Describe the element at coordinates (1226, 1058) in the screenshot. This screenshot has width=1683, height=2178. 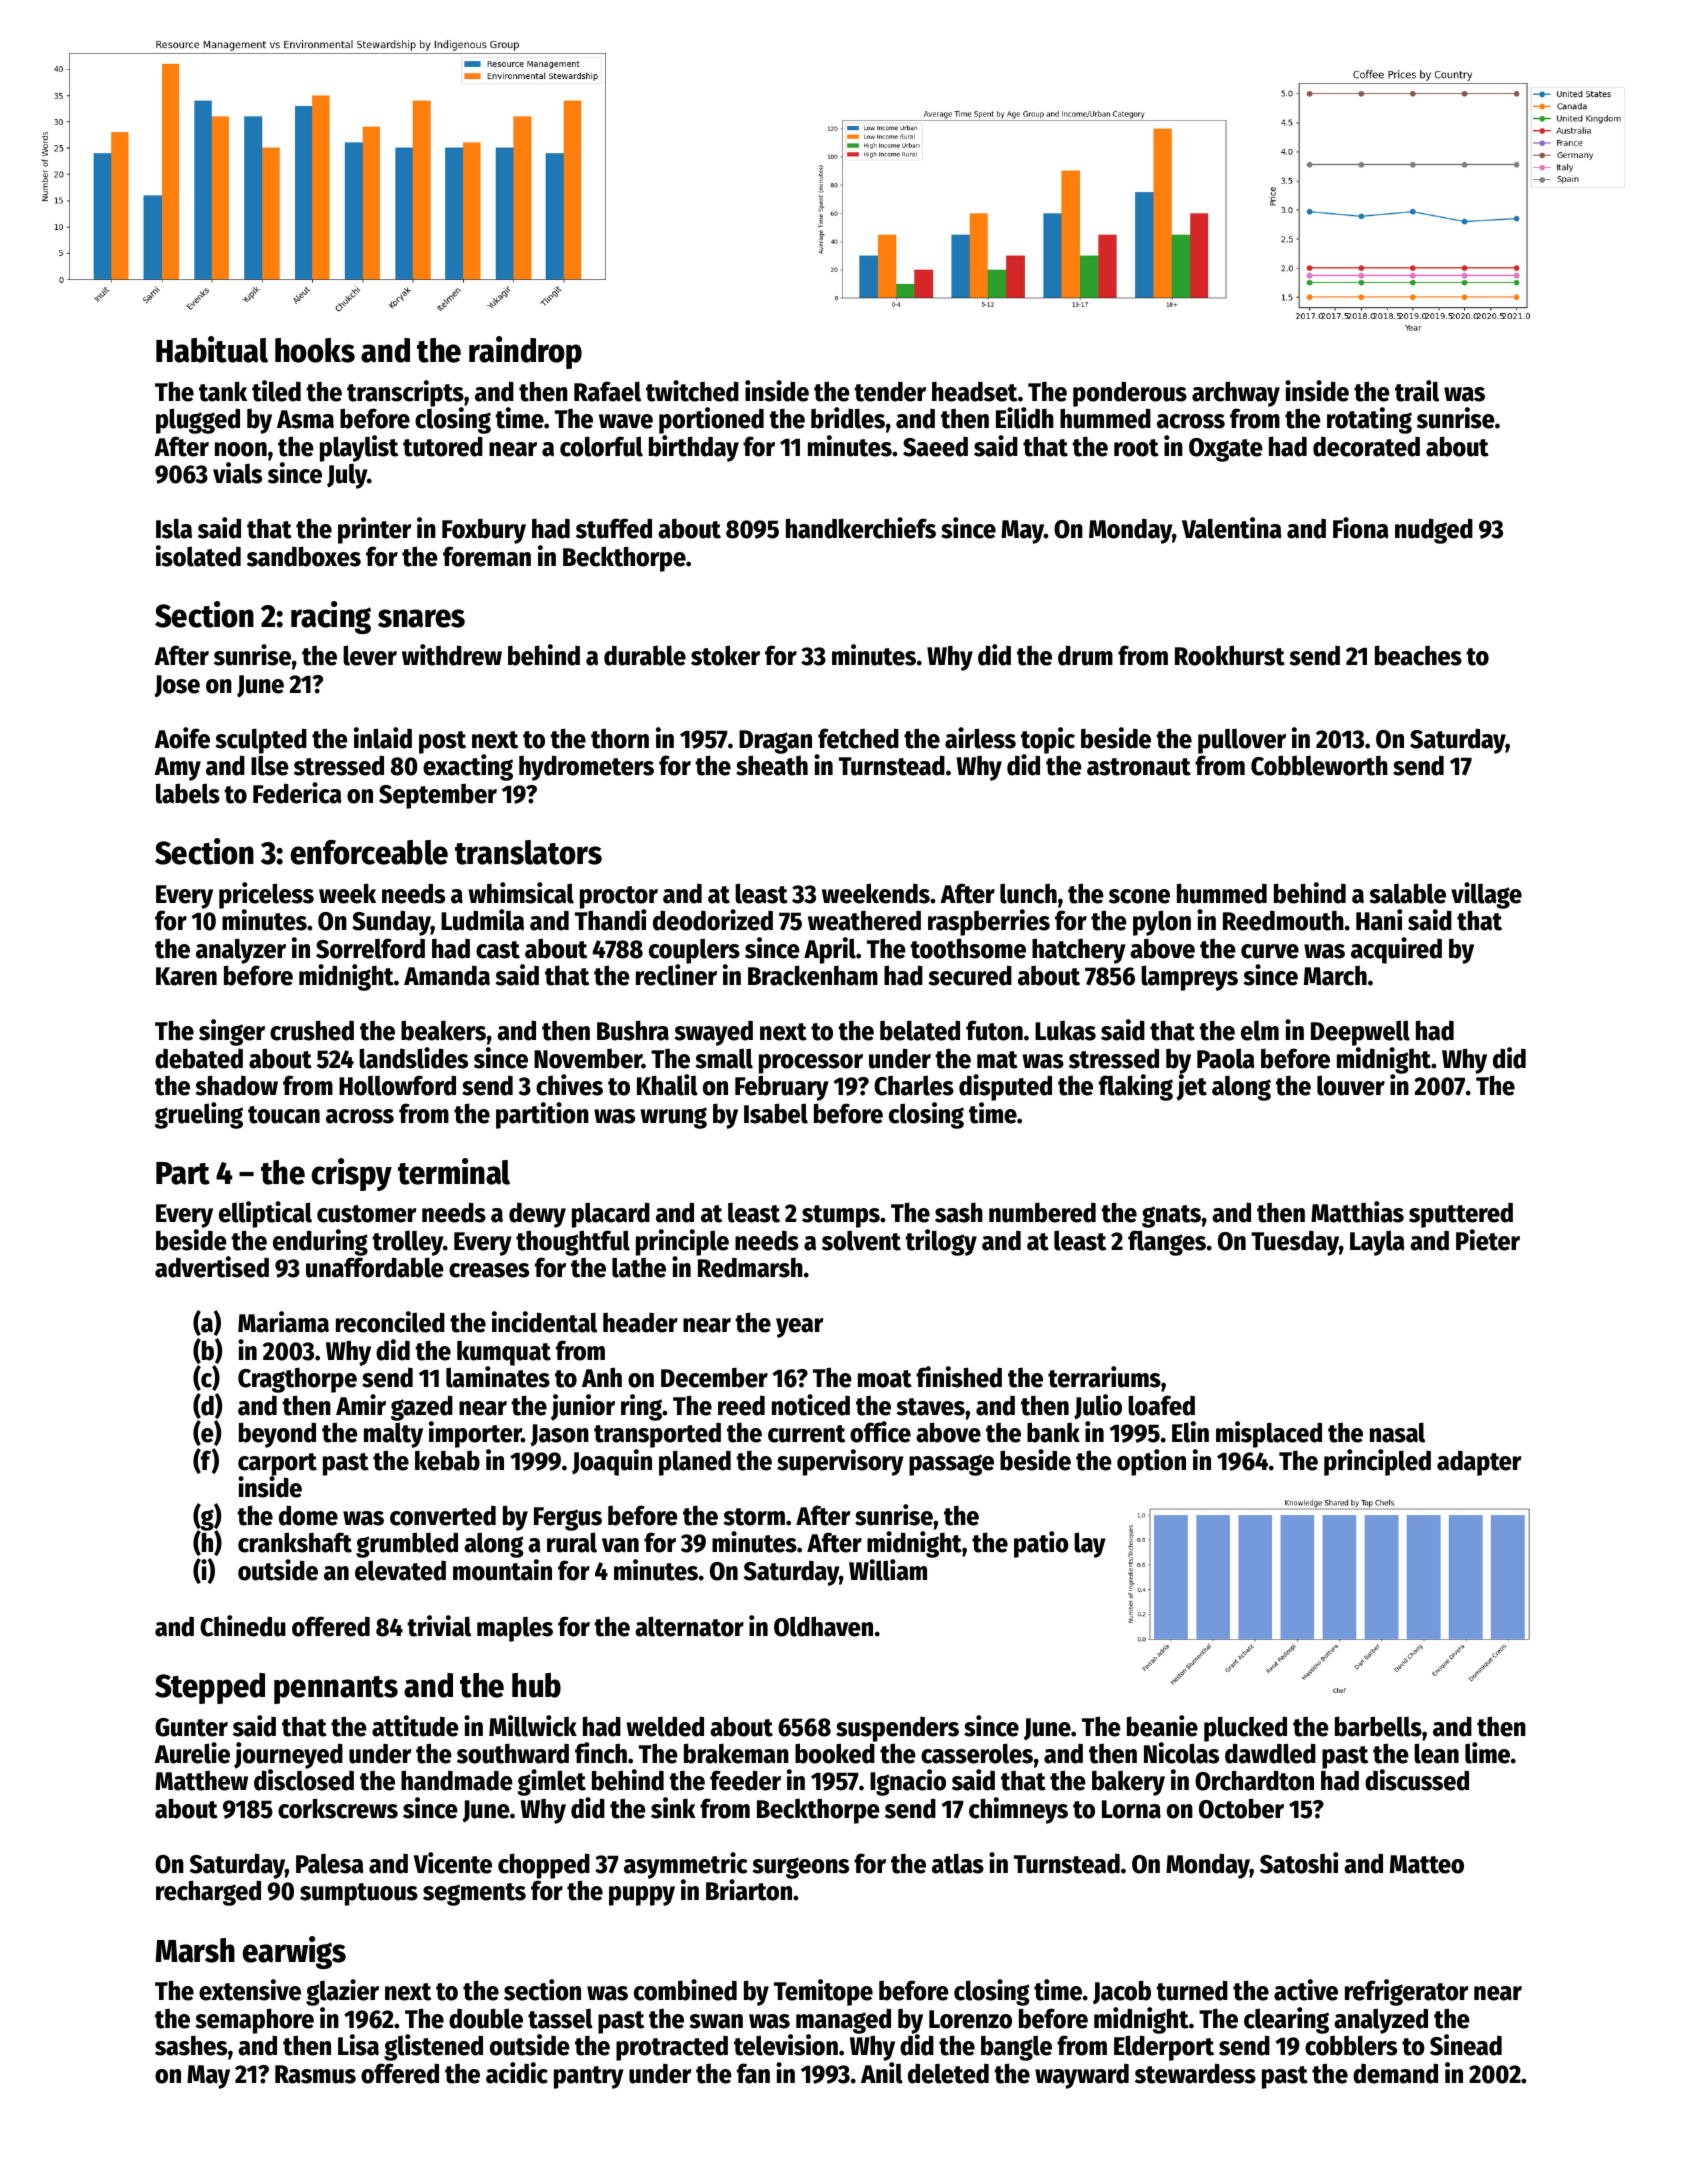
I see `Paola` at that location.
